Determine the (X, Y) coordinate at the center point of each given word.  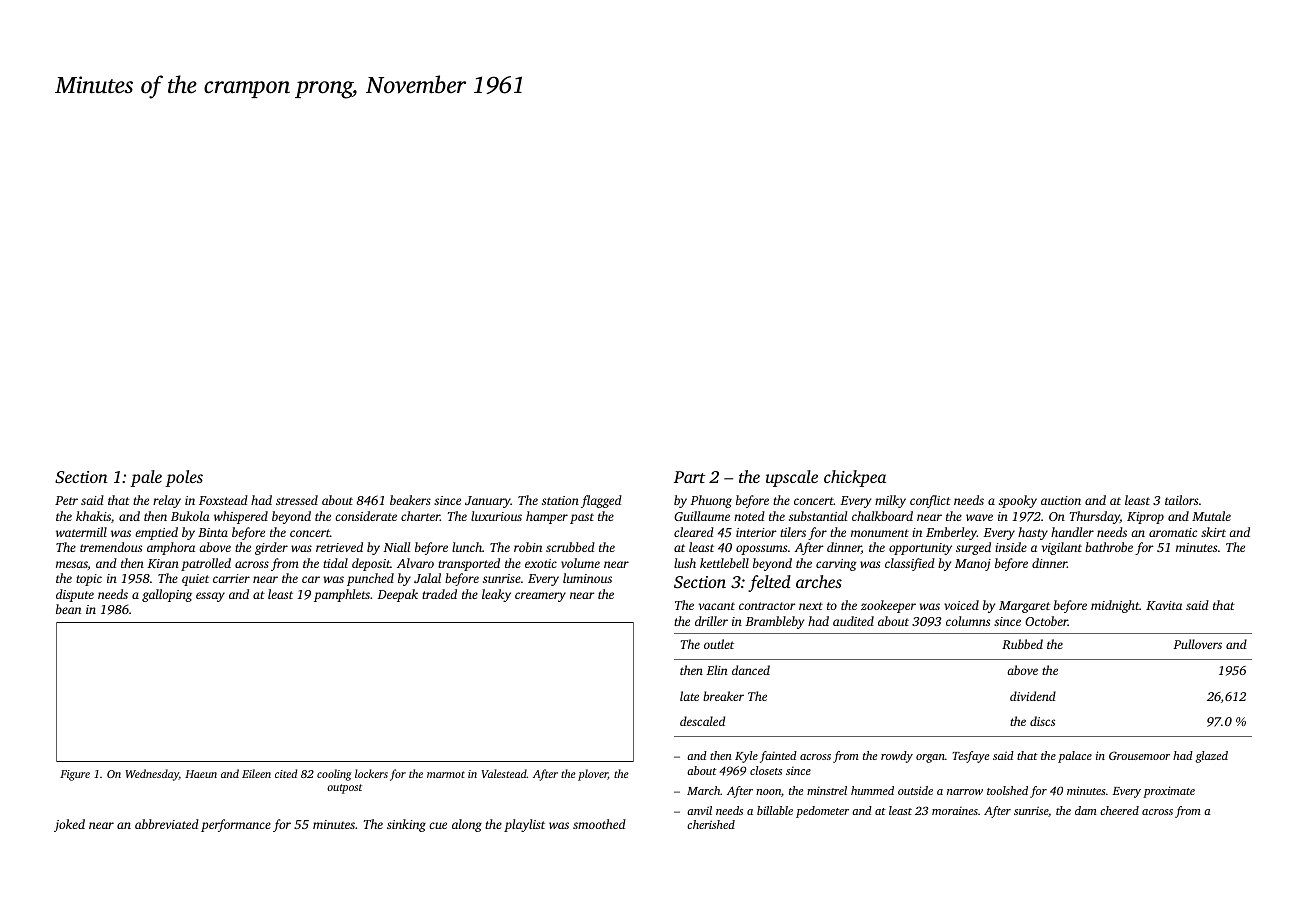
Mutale (1211, 516)
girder (271, 548)
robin (528, 547)
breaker (723, 696)
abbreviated (167, 824)
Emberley (951, 533)
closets (766, 770)
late (689, 696)
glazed (1212, 757)
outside (915, 790)
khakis (93, 516)
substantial (818, 516)
